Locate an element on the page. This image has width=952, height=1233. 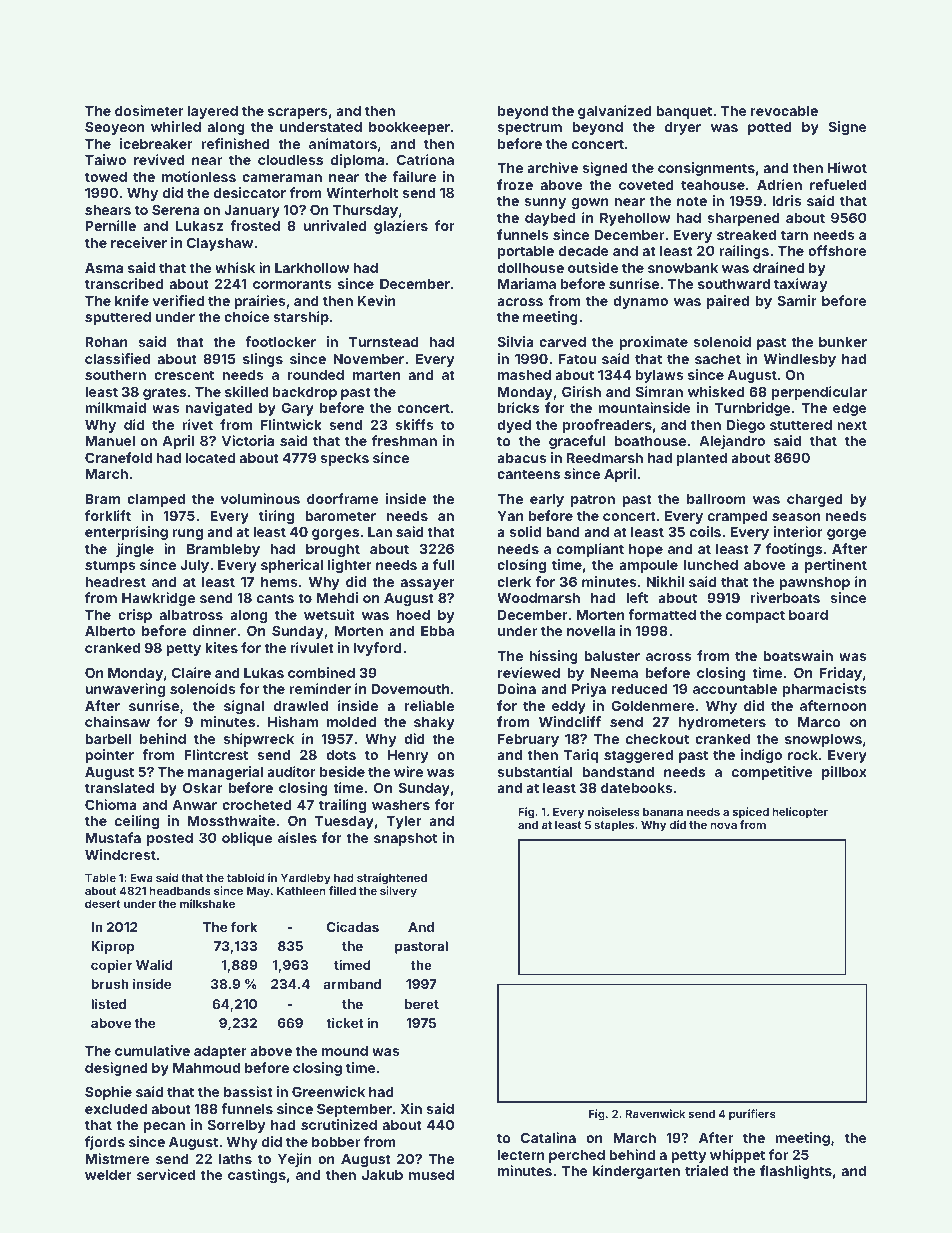
Serena is located at coordinates (176, 209).
